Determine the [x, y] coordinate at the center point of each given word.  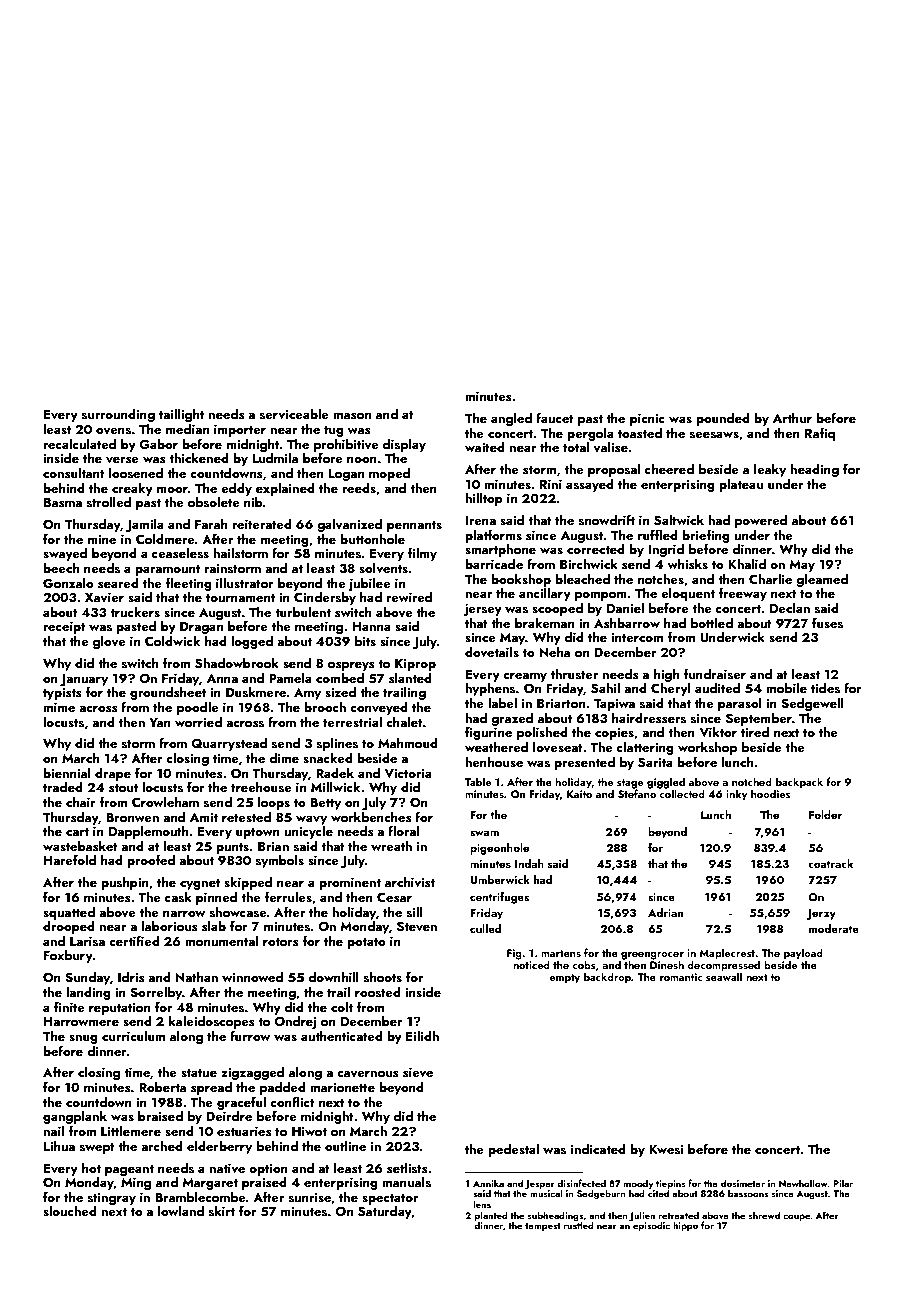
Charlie [770, 579]
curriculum [133, 1036]
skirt [222, 1211]
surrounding [118, 415]
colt [342, 1007]
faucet [555, 417]
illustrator [245, 583]
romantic [681, 977]
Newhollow [803, 1183]
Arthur [792, 418]
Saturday [385, 1212]
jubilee [369, 584]
